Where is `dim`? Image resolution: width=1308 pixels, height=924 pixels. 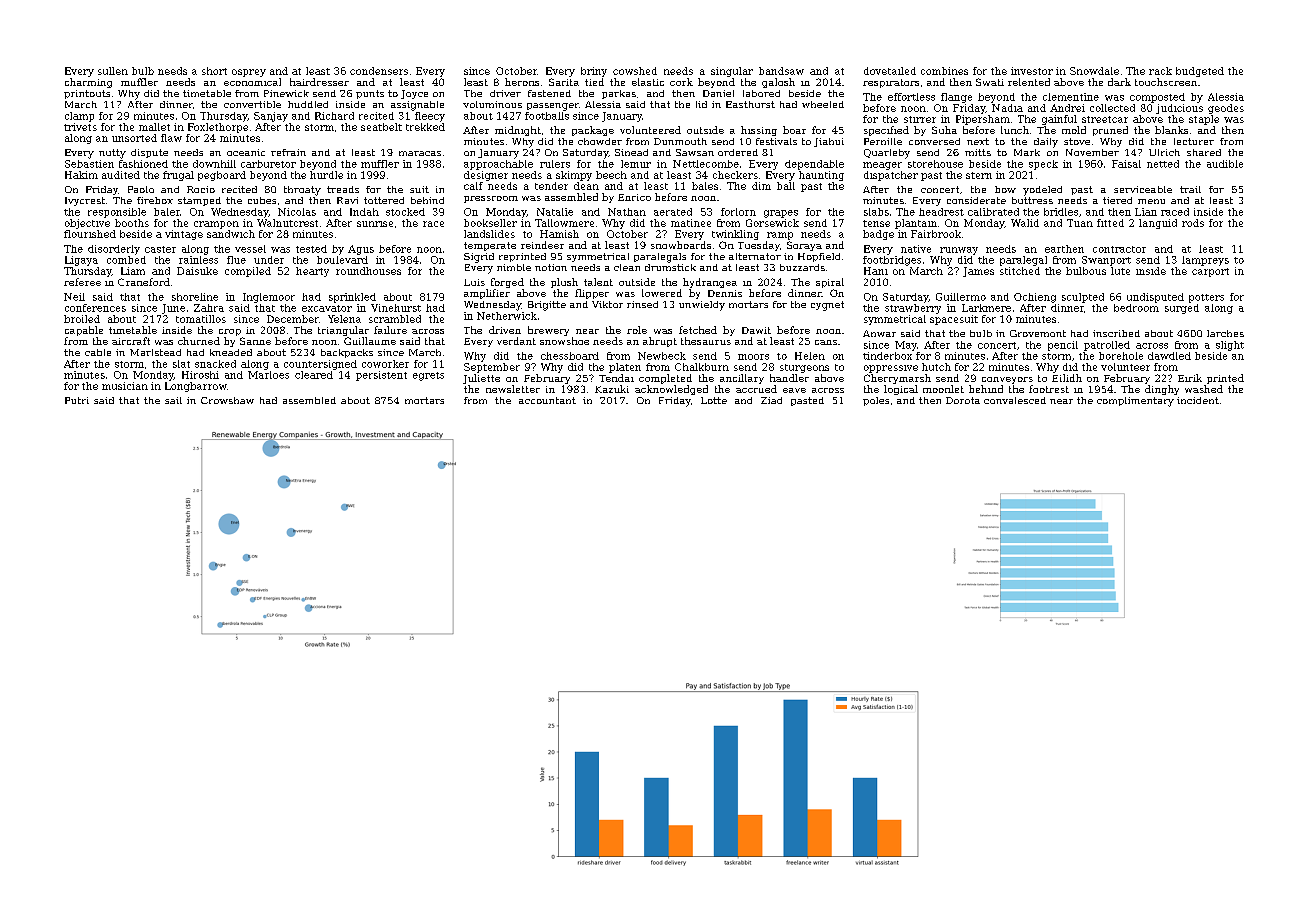 dim is located at coordinates (761, 186).
